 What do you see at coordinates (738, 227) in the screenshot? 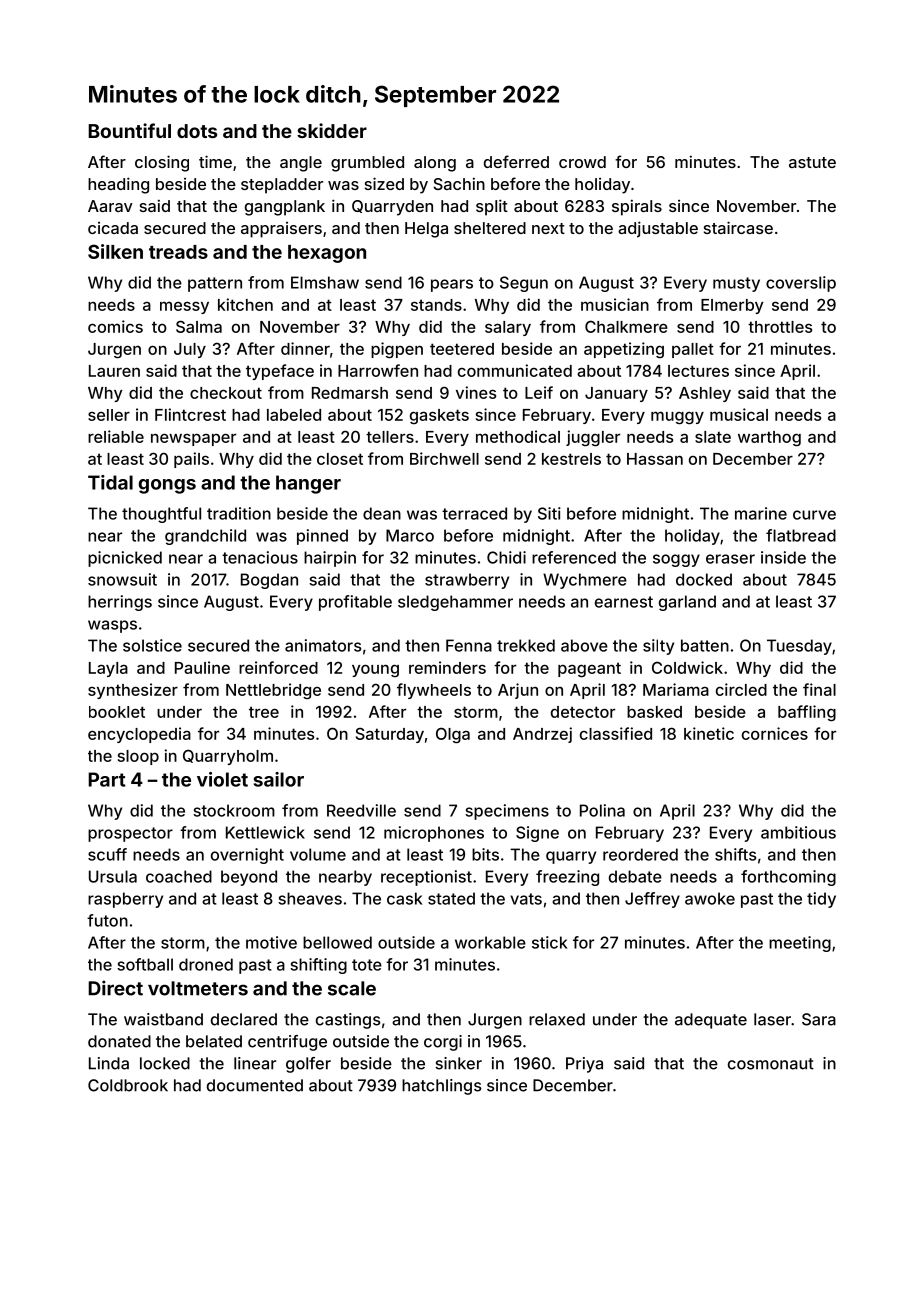
I see `staircase` at bounding box center [738, 227].
